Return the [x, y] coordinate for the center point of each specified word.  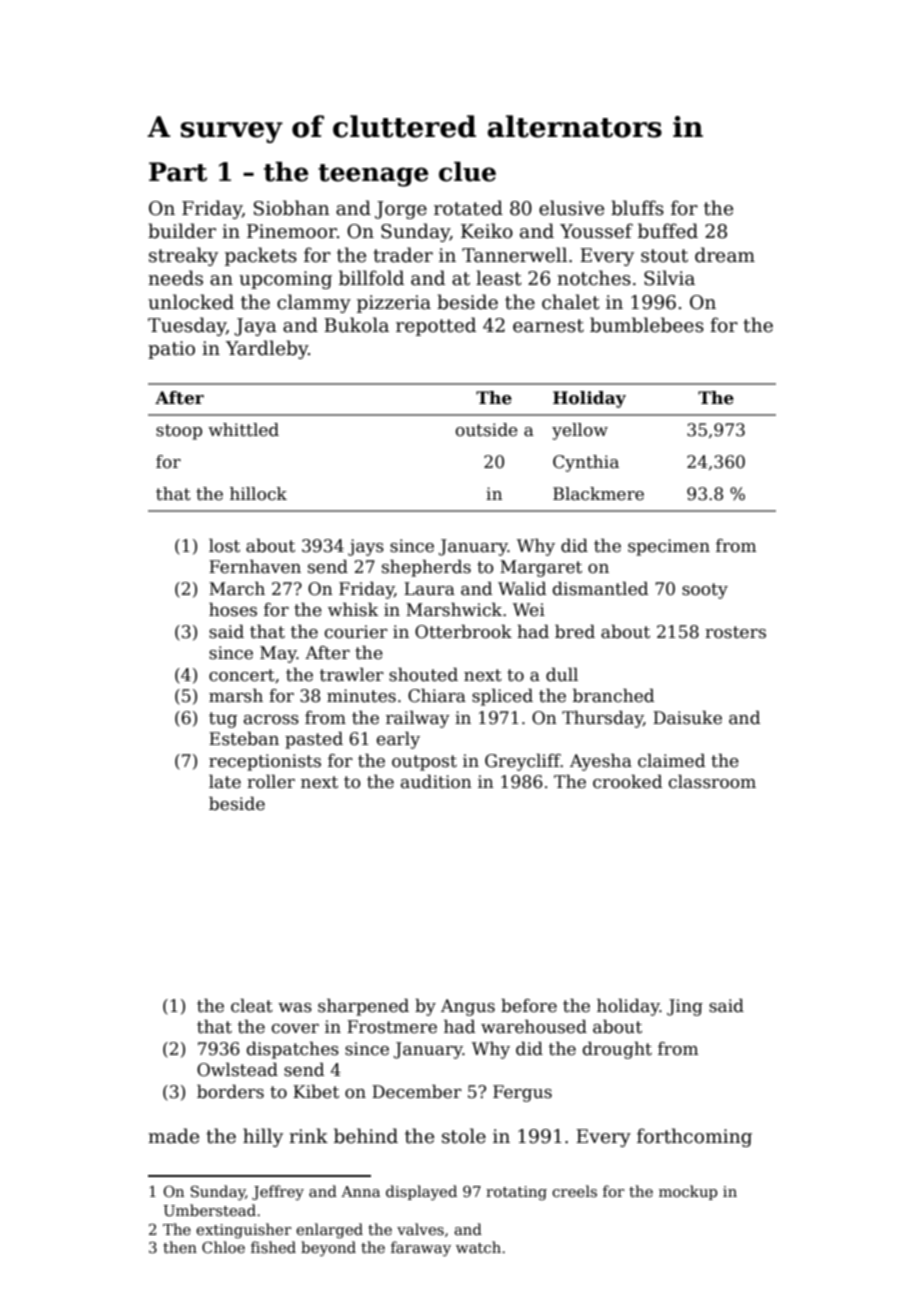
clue [467, 172]
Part [178, 172]
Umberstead [209, 1210]
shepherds [426, 568]
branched [613, 696]
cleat [252, 1006]
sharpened [363, 1007]
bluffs [637, 208]
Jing [685, 1007]
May [278, 654]
